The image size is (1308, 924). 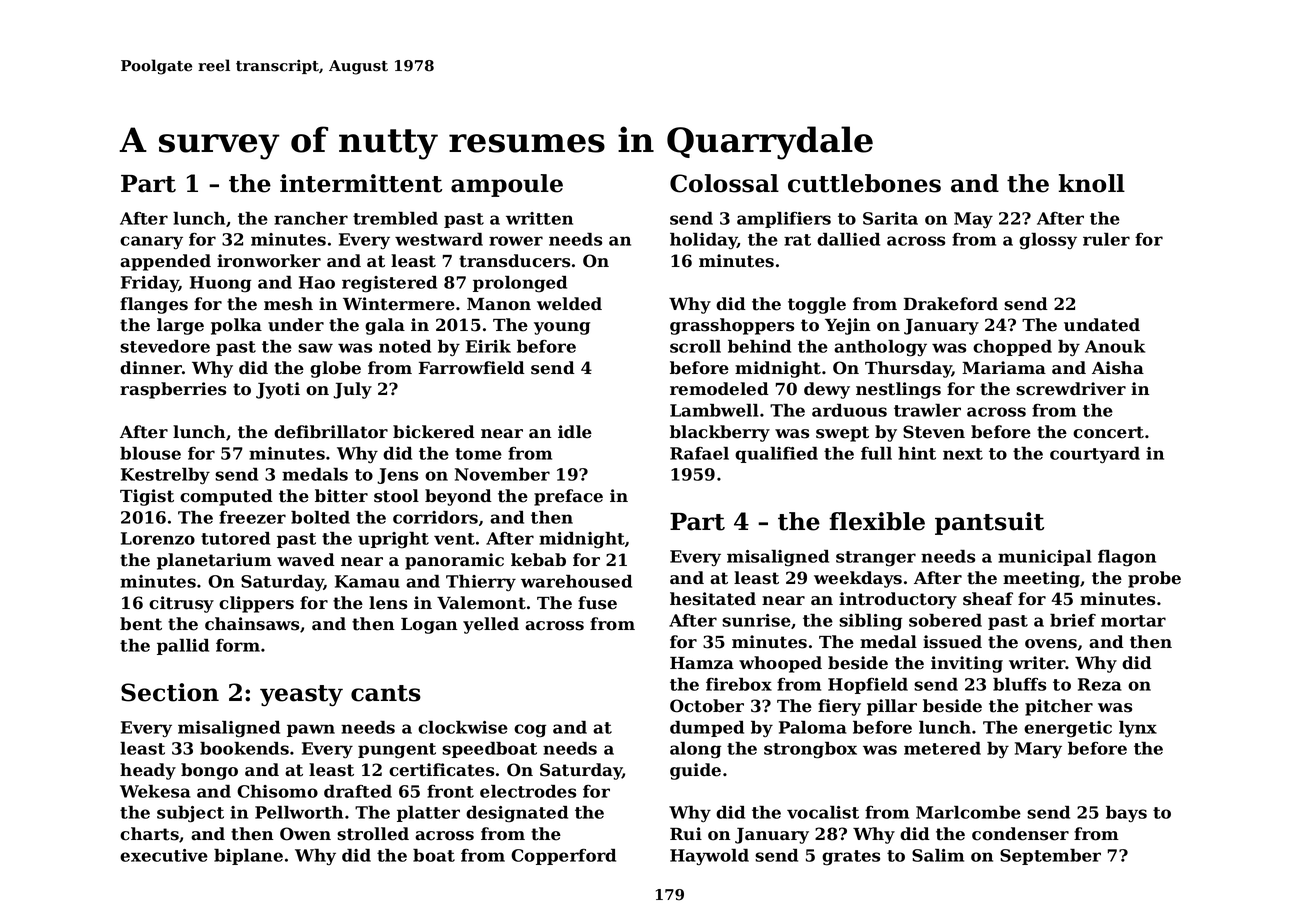 What do you see at coordinates (173, 390) in the document?
I see `raspberries` at bounding box center [173, 390].
